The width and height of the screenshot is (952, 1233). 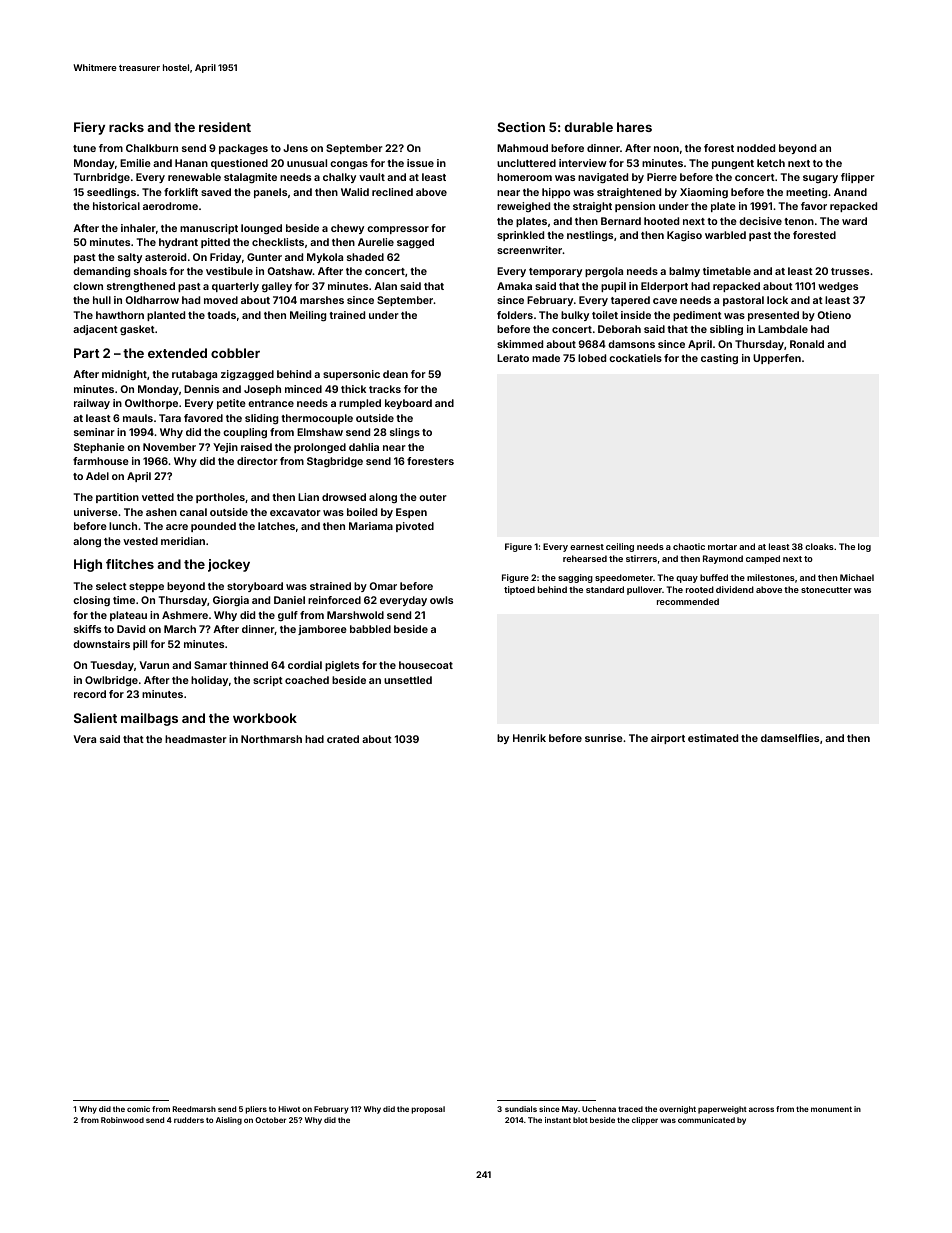 I want to click on Robinwood, so click(x=122, y=1120).
